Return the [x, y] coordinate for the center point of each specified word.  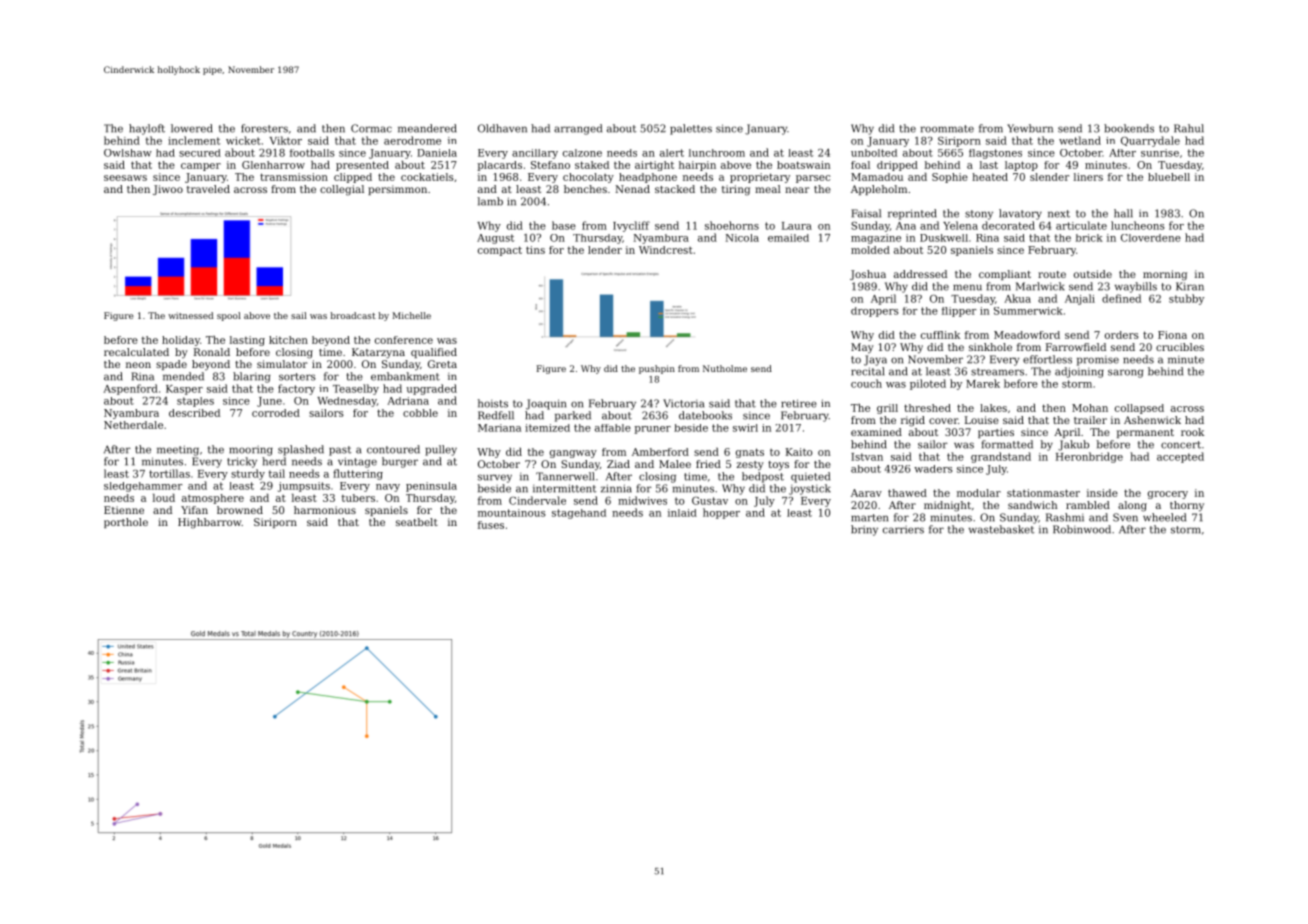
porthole [126, 523]
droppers [874, 312]
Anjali [1080, 299]
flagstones [995, 154]
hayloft [147, 129]
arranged [578, 129]
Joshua [868, 275]
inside [1102, 493]
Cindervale [537, 500]
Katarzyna [378, 353]
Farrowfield [1076, 347]
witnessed [190, 315]
